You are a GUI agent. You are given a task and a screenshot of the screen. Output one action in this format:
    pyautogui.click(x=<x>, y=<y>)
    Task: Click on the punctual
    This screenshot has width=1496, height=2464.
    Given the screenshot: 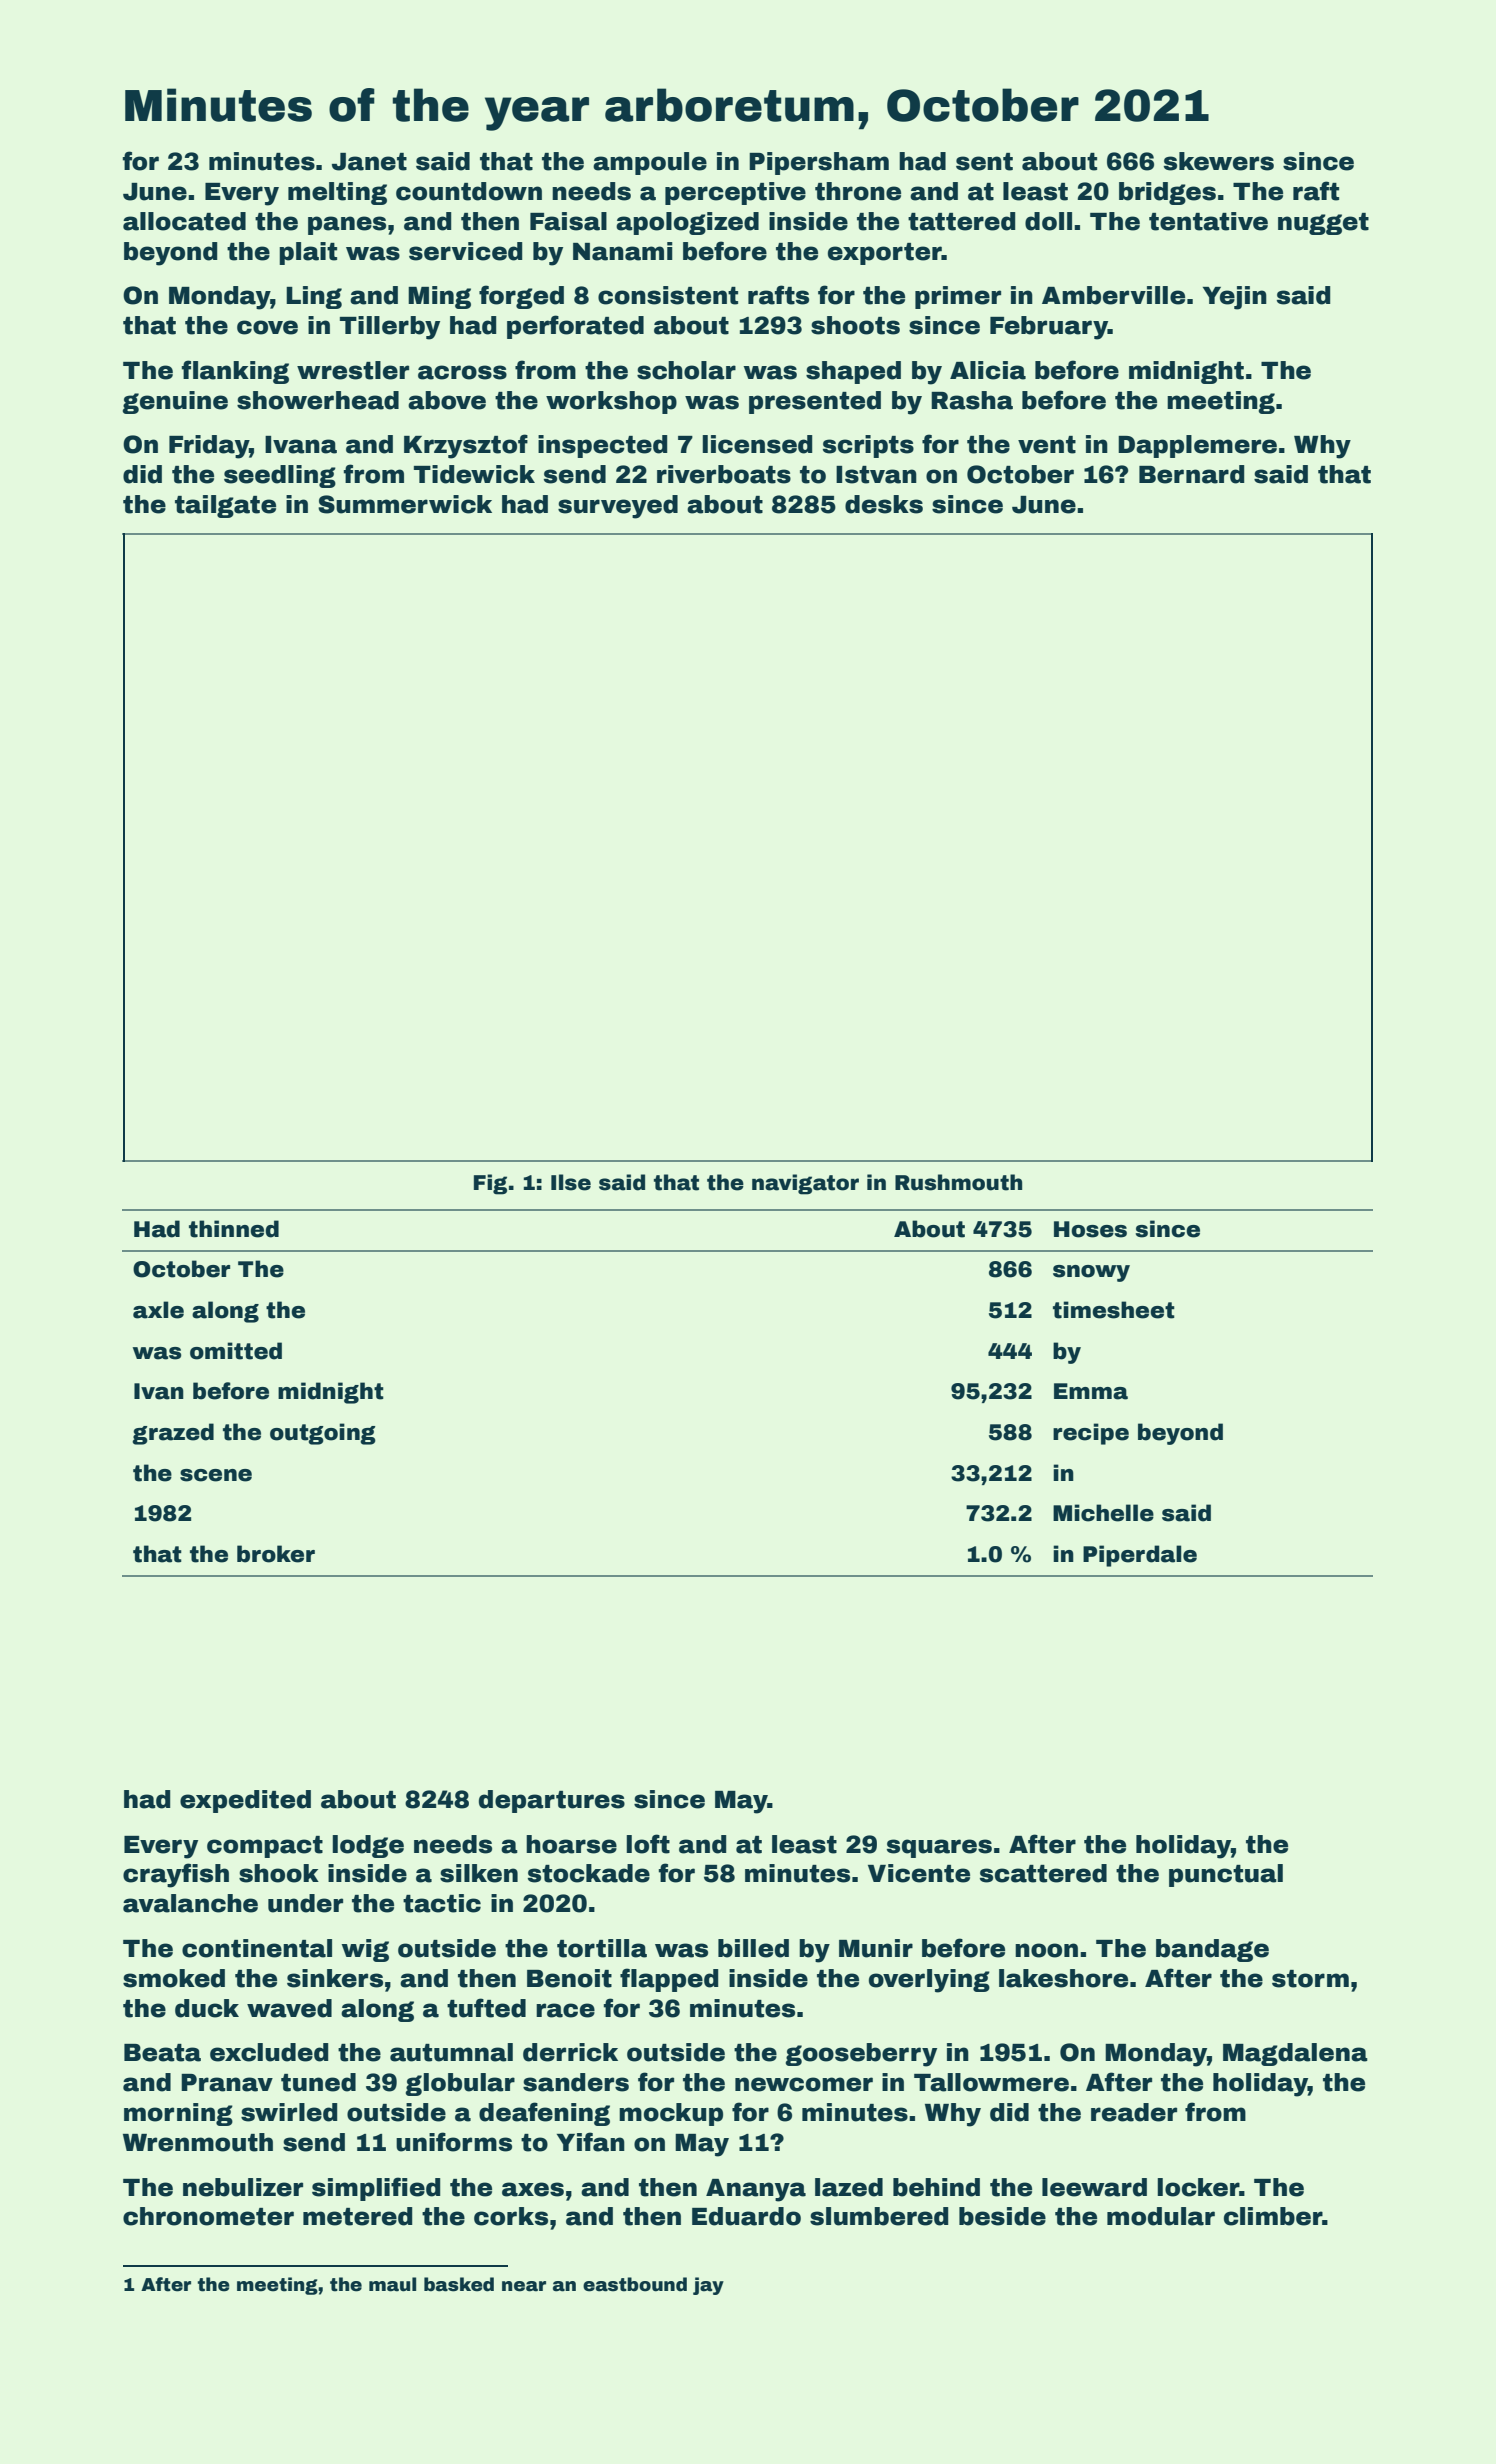 What is the action you would take?
    pyautogui.click(x=1226, y=1875)
